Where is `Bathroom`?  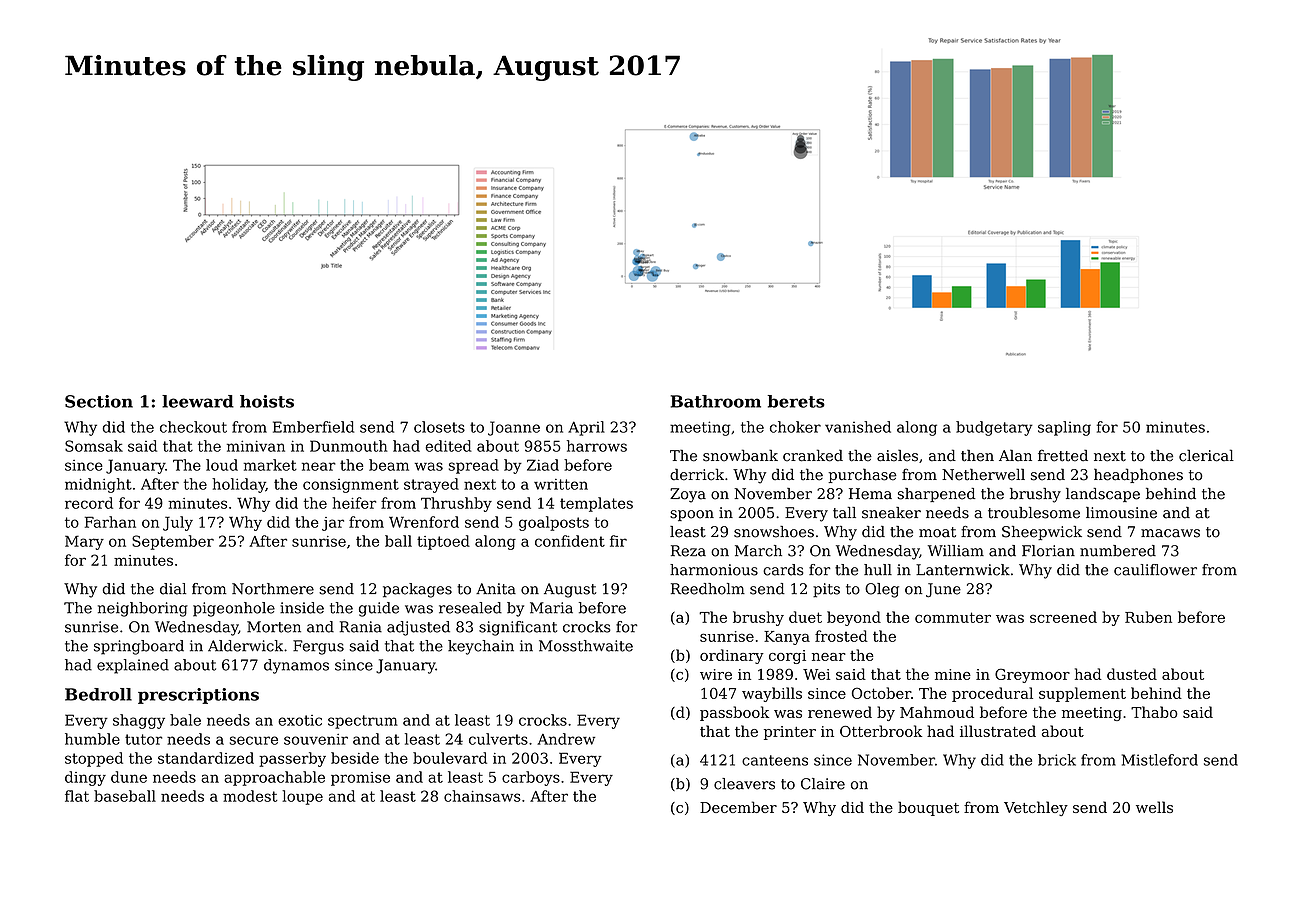 Bathroom is located at coordinates (716, 401).
